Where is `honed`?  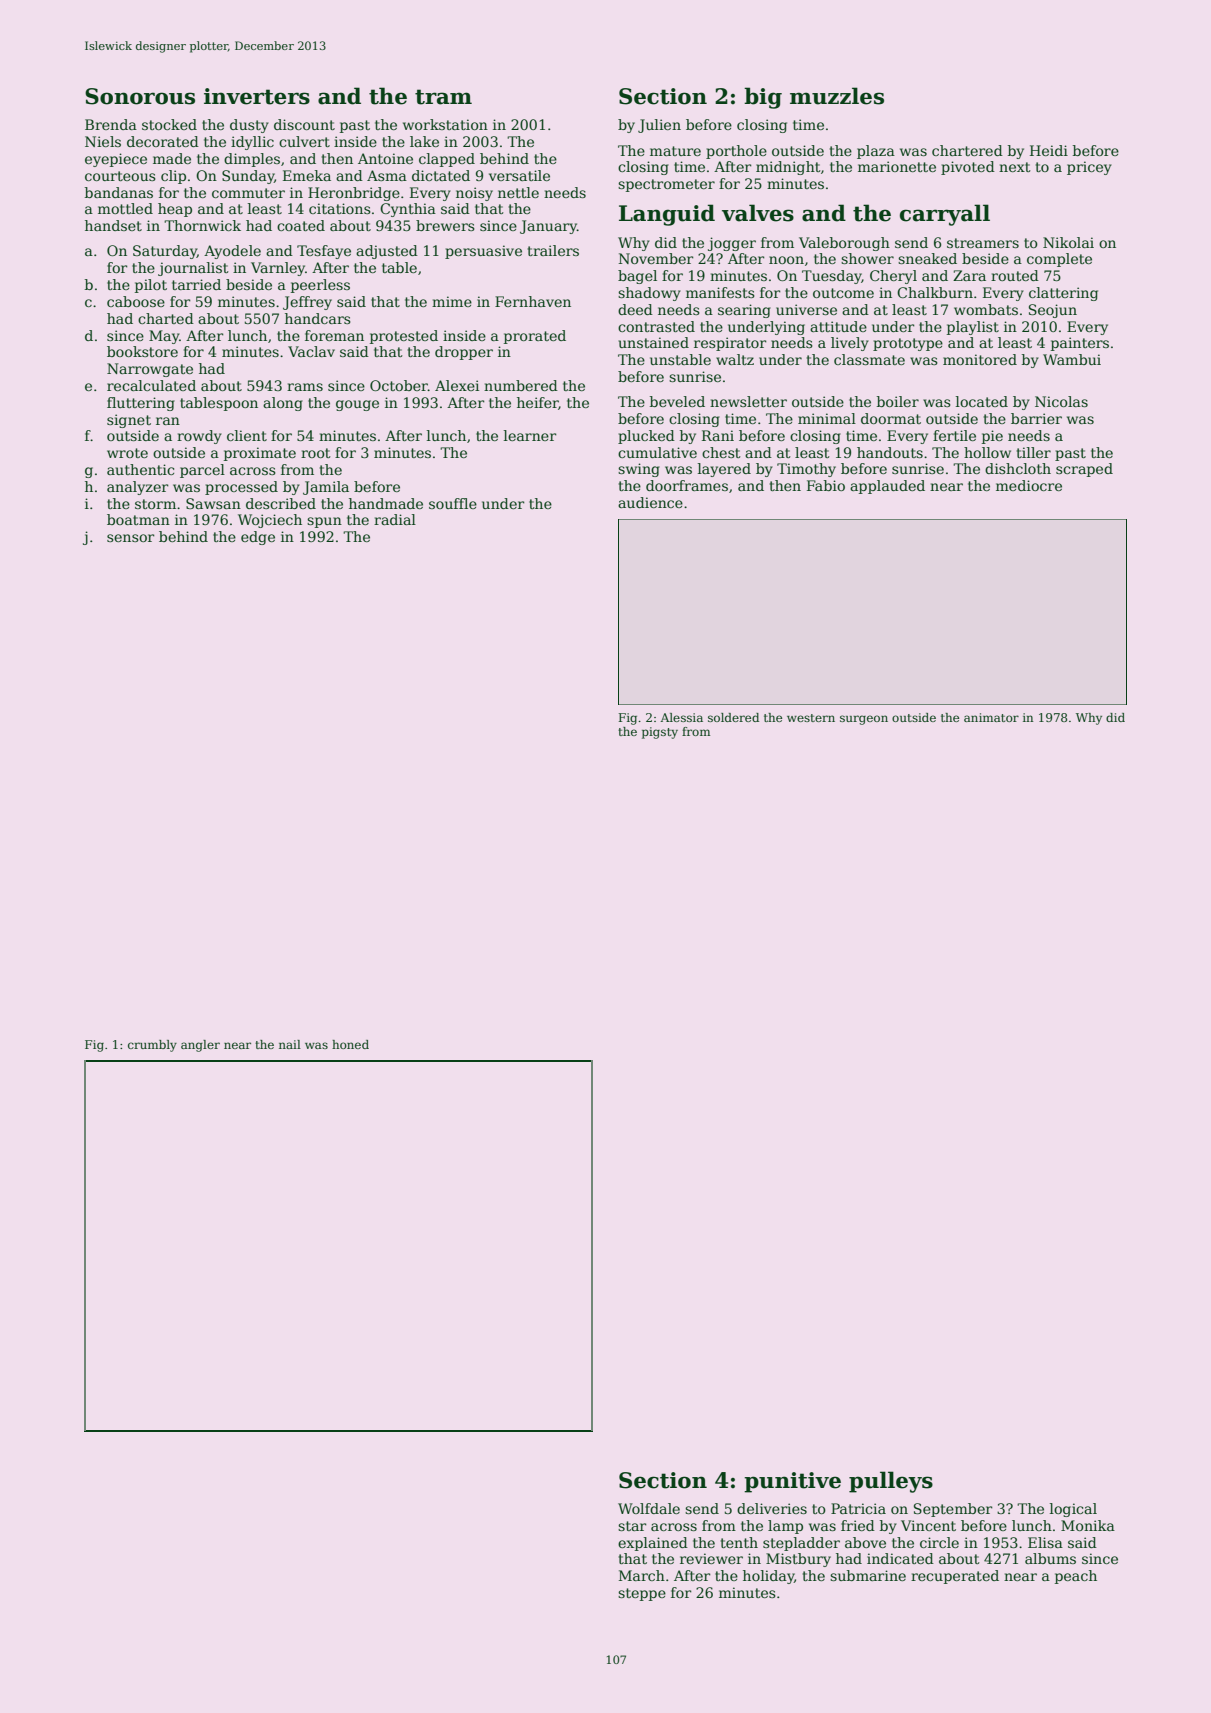 honed is located at coordinates (350, 1044).
